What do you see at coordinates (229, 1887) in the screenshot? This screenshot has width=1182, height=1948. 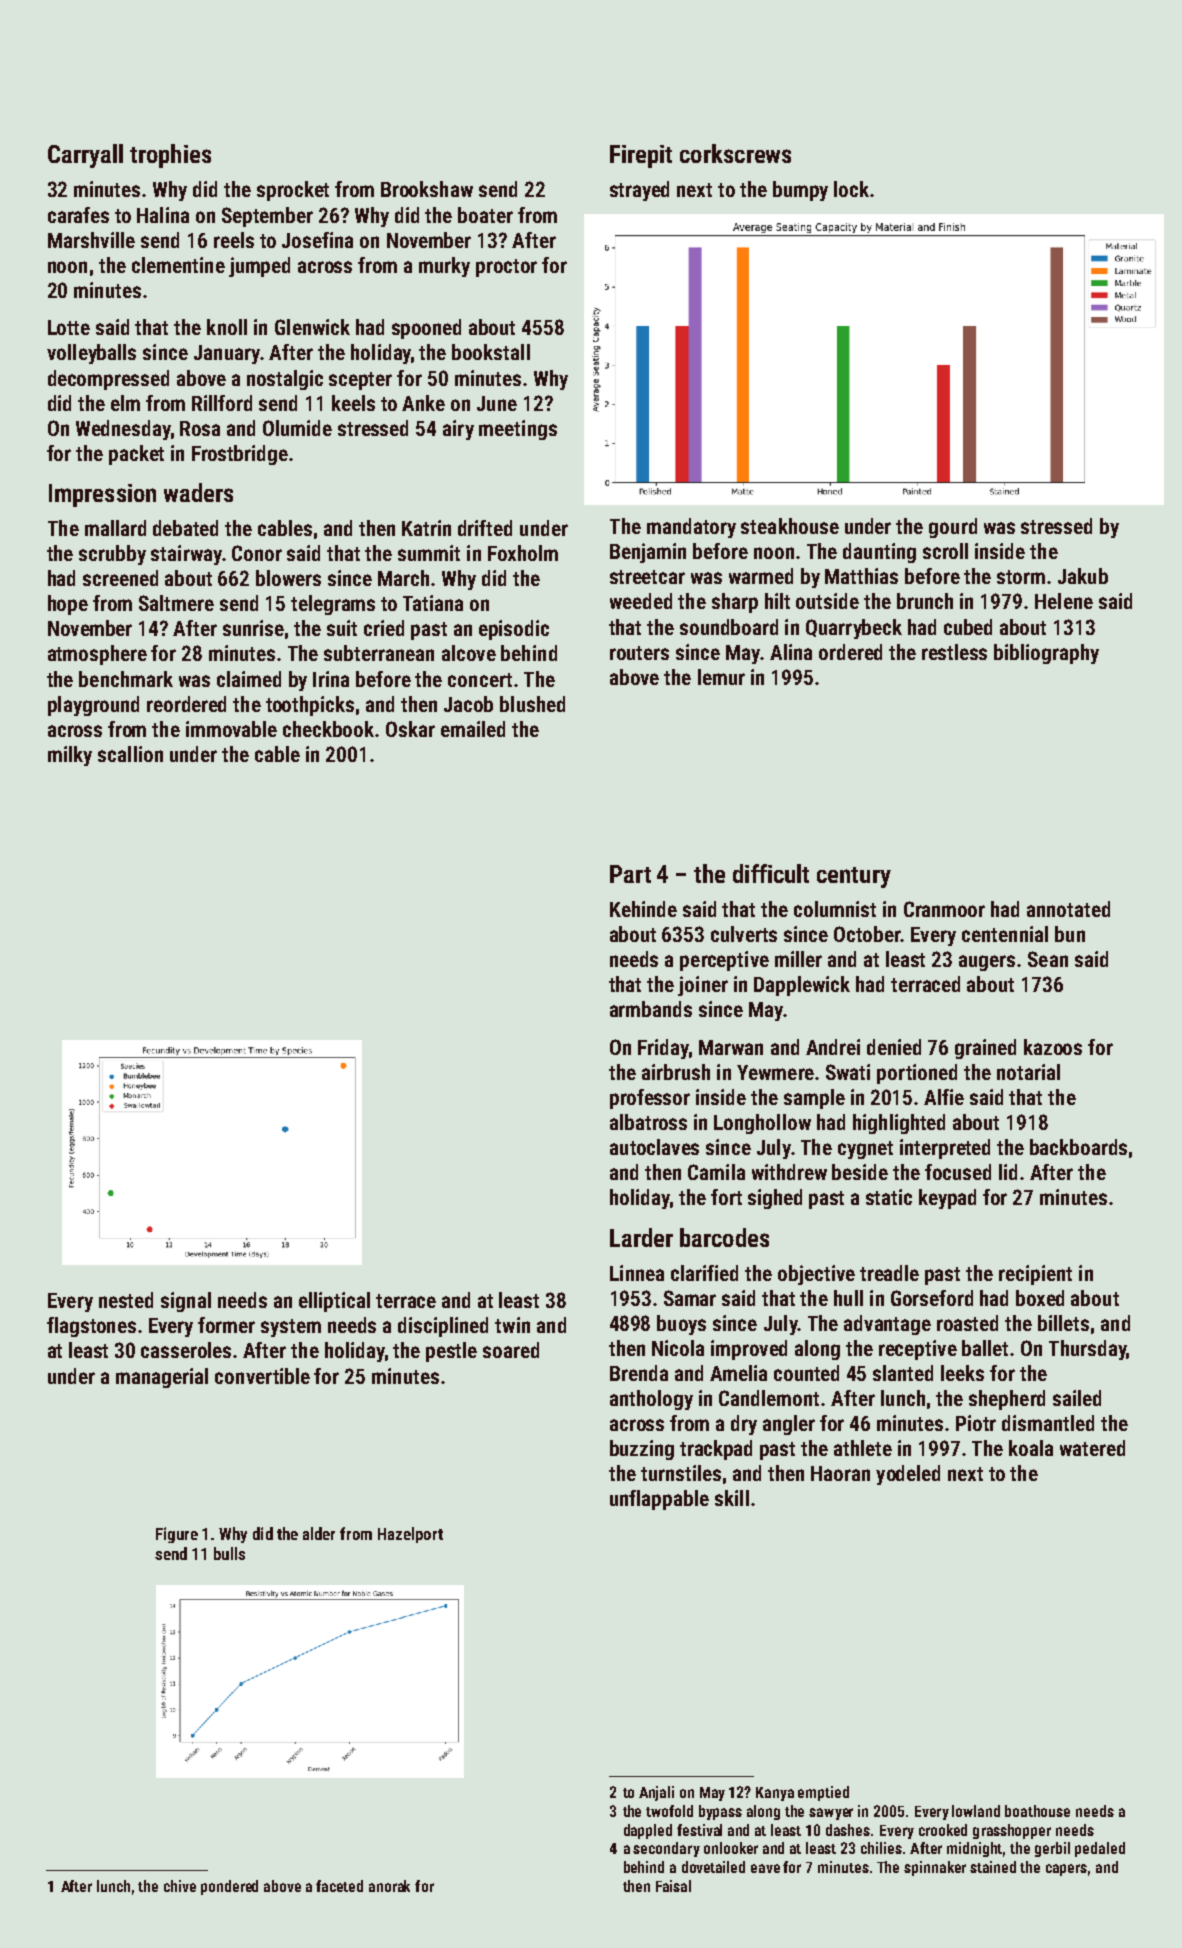 I see `pondered` at bounding box center [229, 1887].
